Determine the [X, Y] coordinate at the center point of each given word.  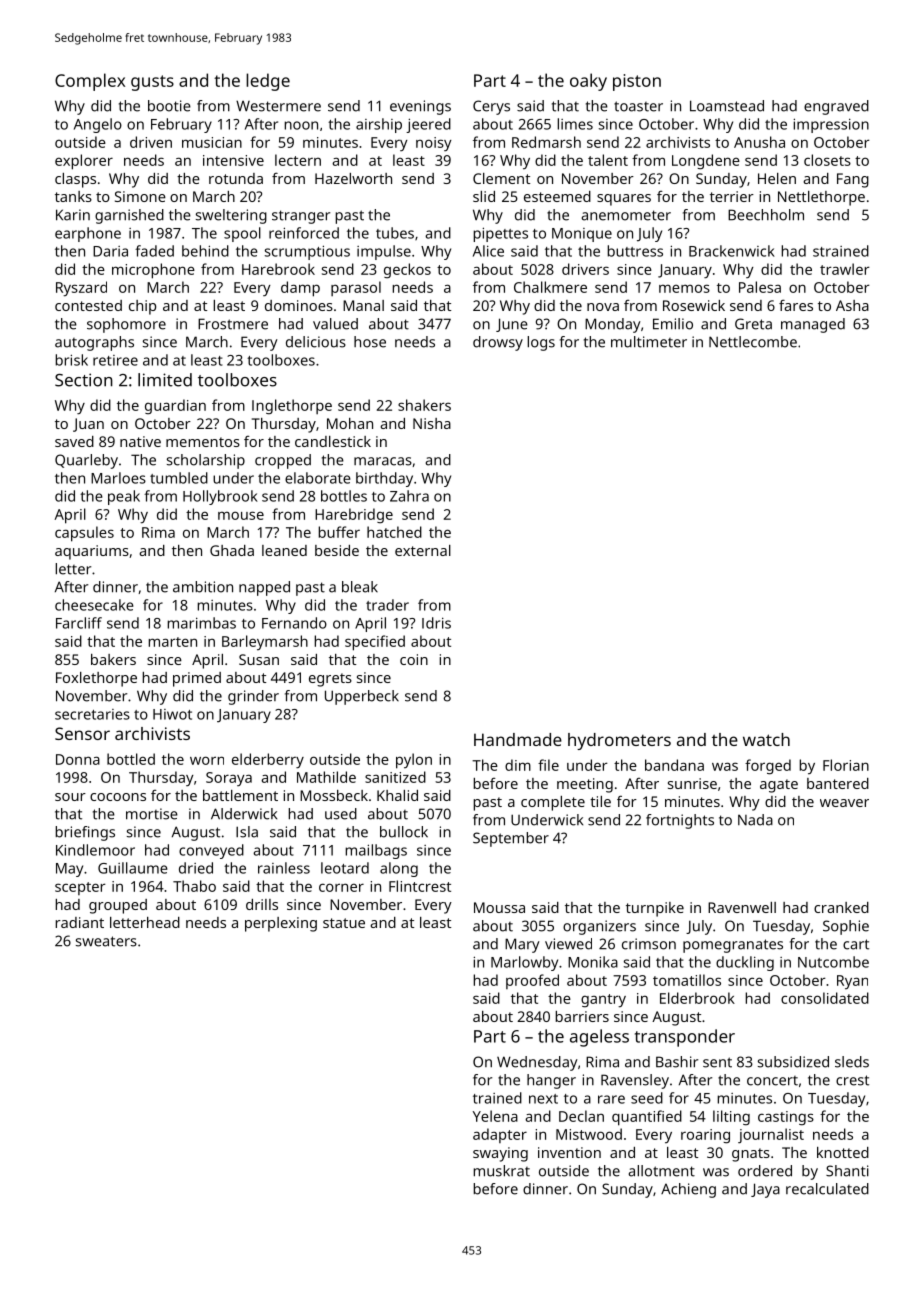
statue [344, 923]
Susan [259, 659]
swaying [500, 1154]
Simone [140, 196]
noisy [434, 144]
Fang [853, 180]
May [69, 870]
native [140, 441]
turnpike [655, 909]
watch [766, 739]
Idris [436, 623]
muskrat [501, 1171]
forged [768, 767]
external [423, 550]
